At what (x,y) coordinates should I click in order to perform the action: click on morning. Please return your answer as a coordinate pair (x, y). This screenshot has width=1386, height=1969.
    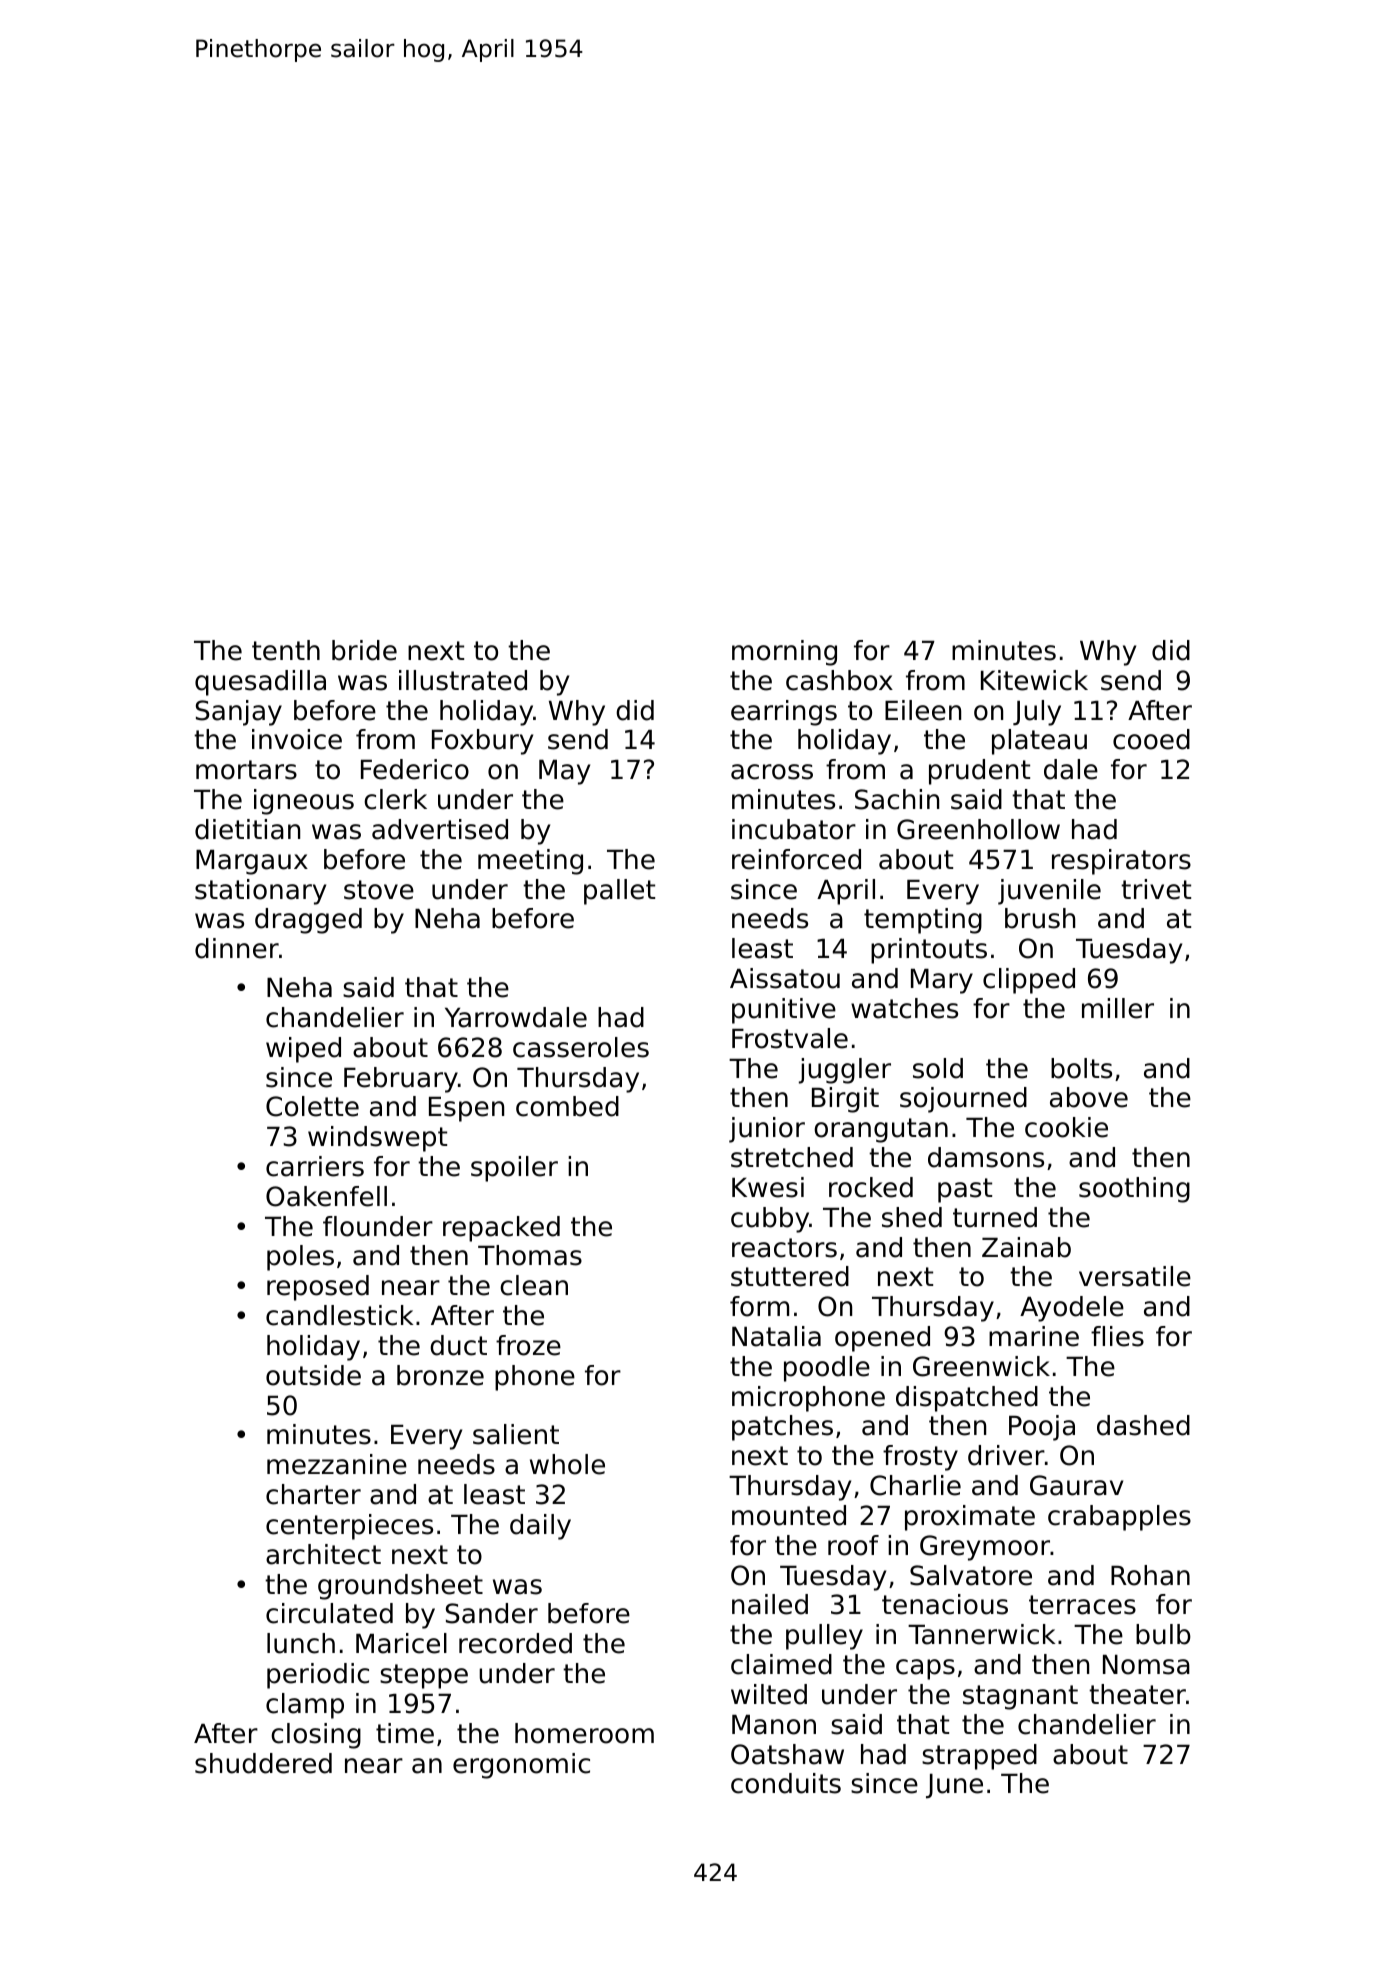
    Looking at the image, I should click on (784, 653).
